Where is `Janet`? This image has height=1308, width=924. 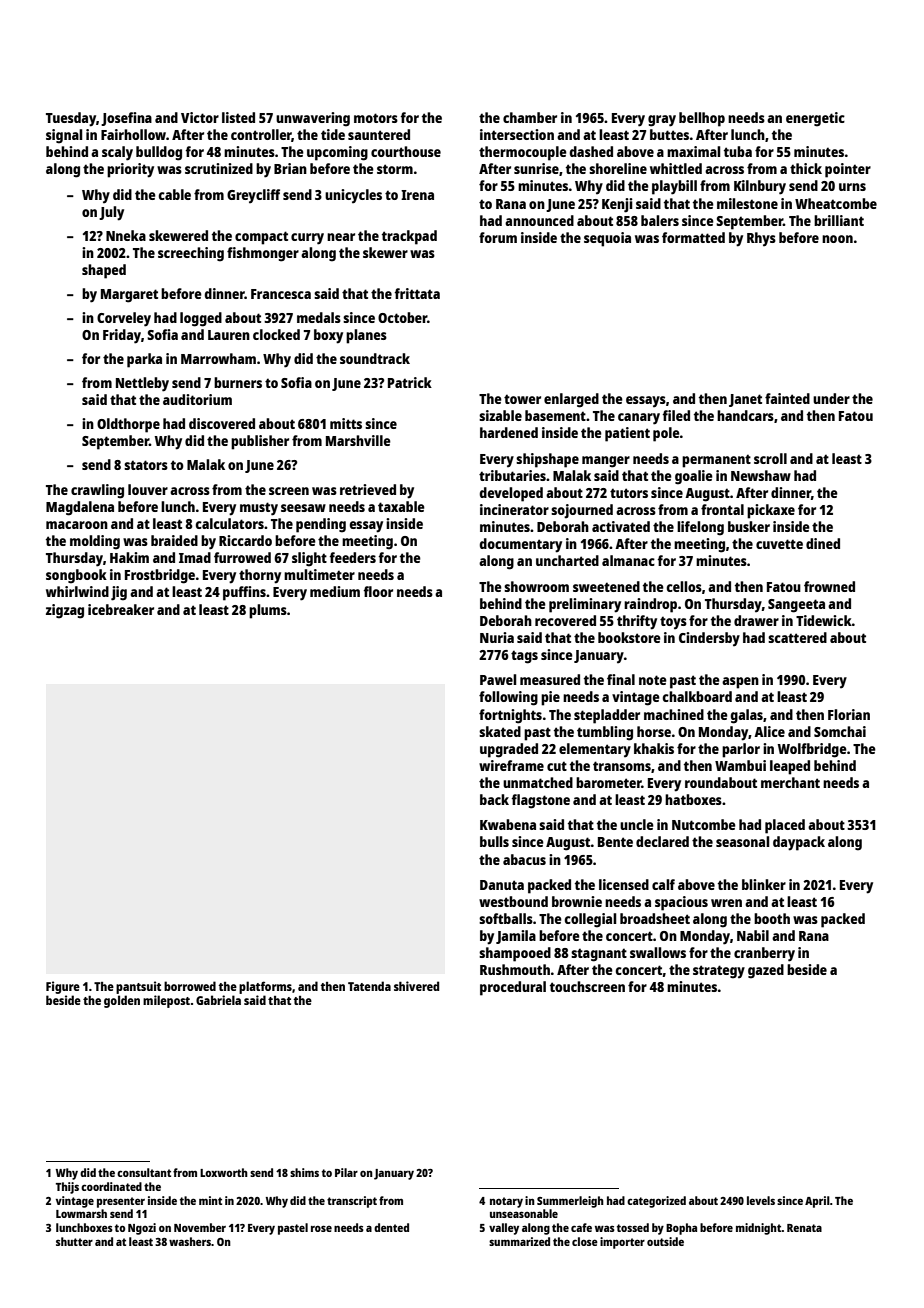
Janet is located at coordinates (745, 400).
